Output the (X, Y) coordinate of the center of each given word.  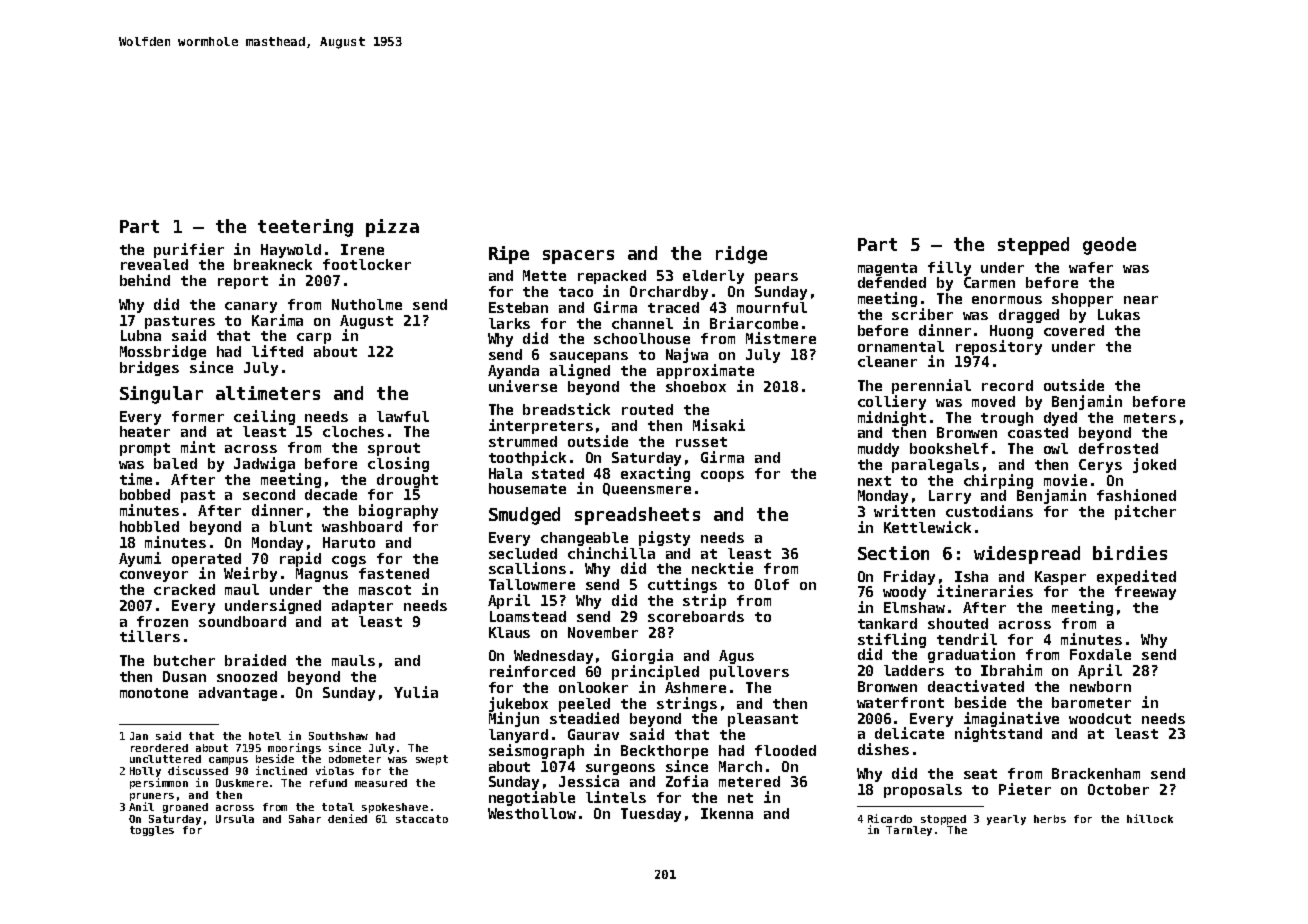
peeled (584, 705)
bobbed (145, 494)
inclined (281, 770)
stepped (1033, 246)
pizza (392, 228)
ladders (914, 670)
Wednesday (553, 657)
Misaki (719, 425)
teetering (305, 228)
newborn (1100, 686)
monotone (154, 693)
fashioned (1136, 495)
